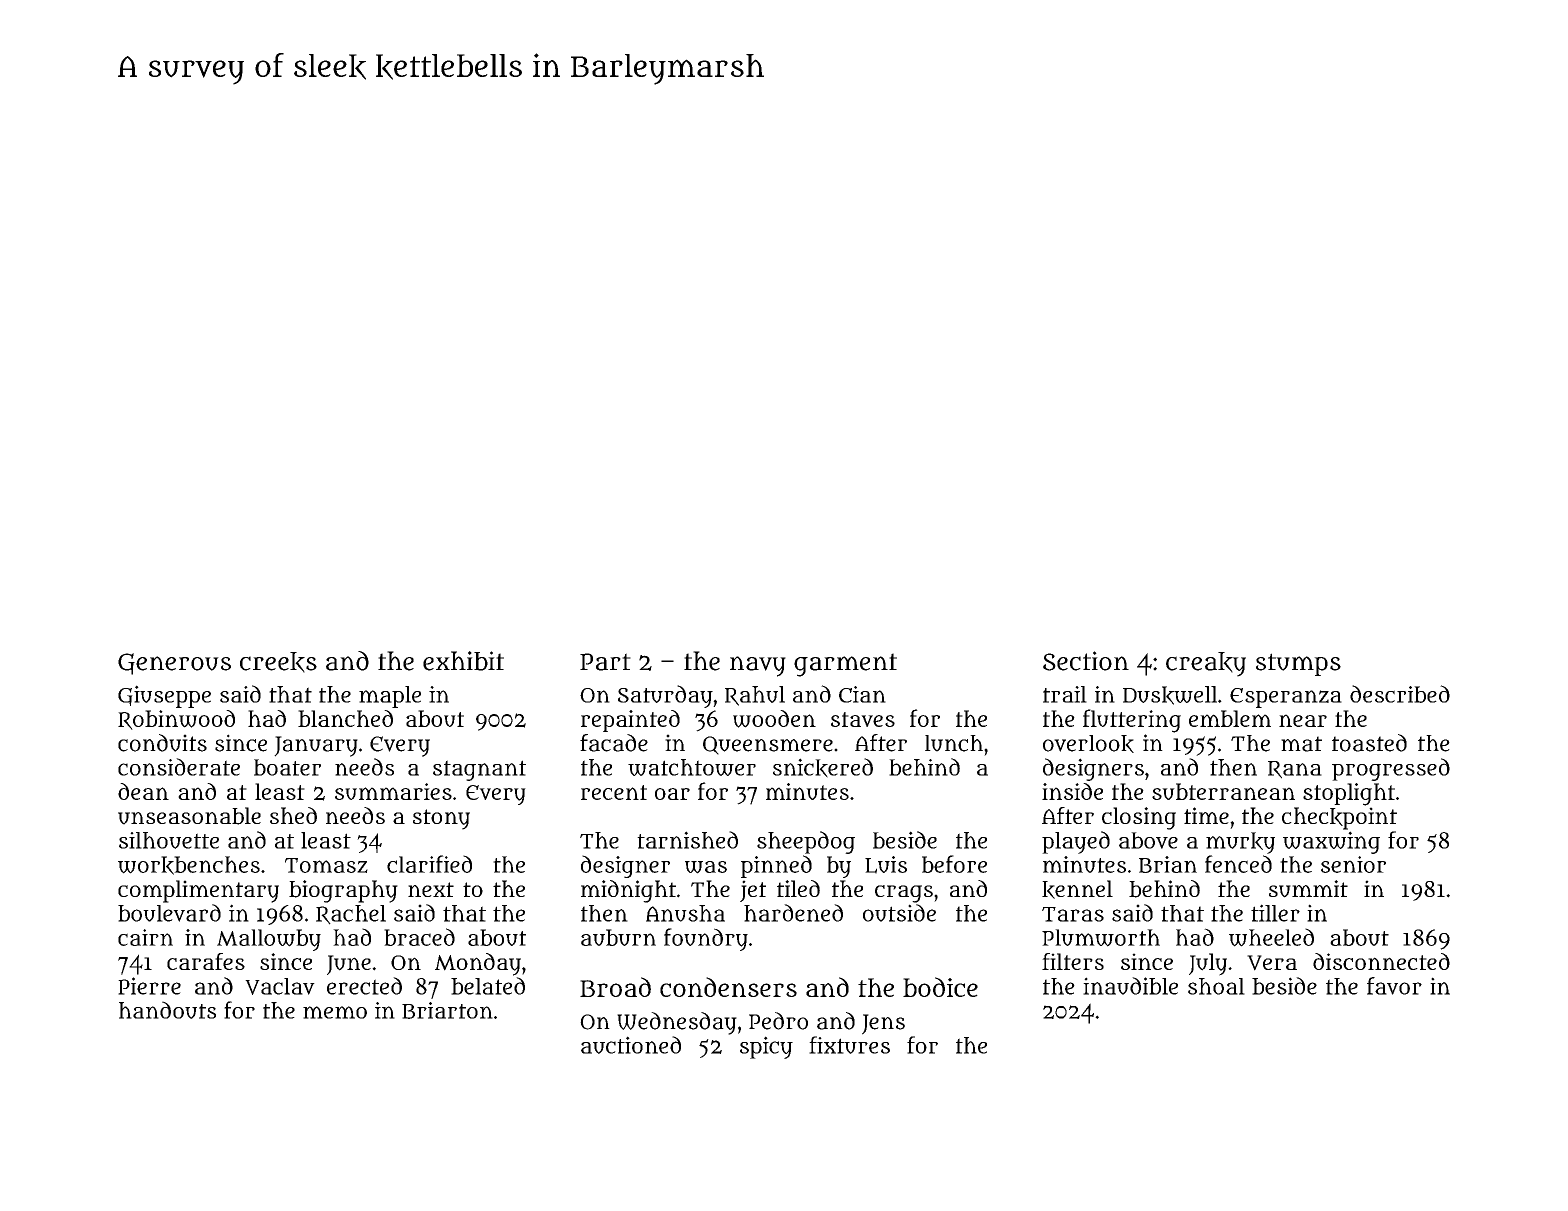 This screenshot has width=1568, height=1211. I want to click on inside, so click(1072, 791).
